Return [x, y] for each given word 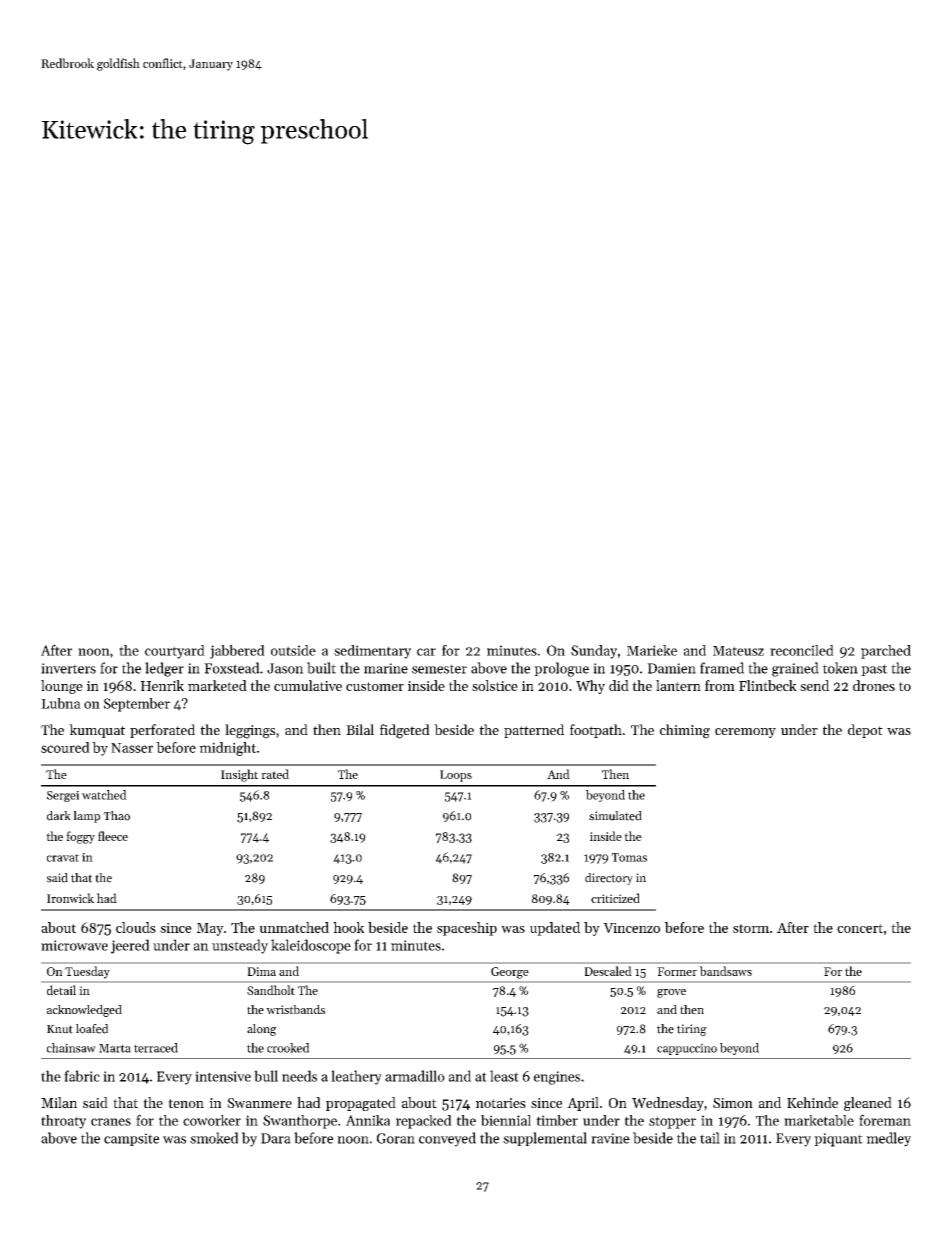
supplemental [545, 1139]
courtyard [175, 652]
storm [751, 928]
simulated [615, 816]
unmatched [294, 927]
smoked [214, 1138]
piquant [838, 1140]
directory [609, 879]
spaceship [467, 929]
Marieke [652, 650]
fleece [113, 836]
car [426, 652]
